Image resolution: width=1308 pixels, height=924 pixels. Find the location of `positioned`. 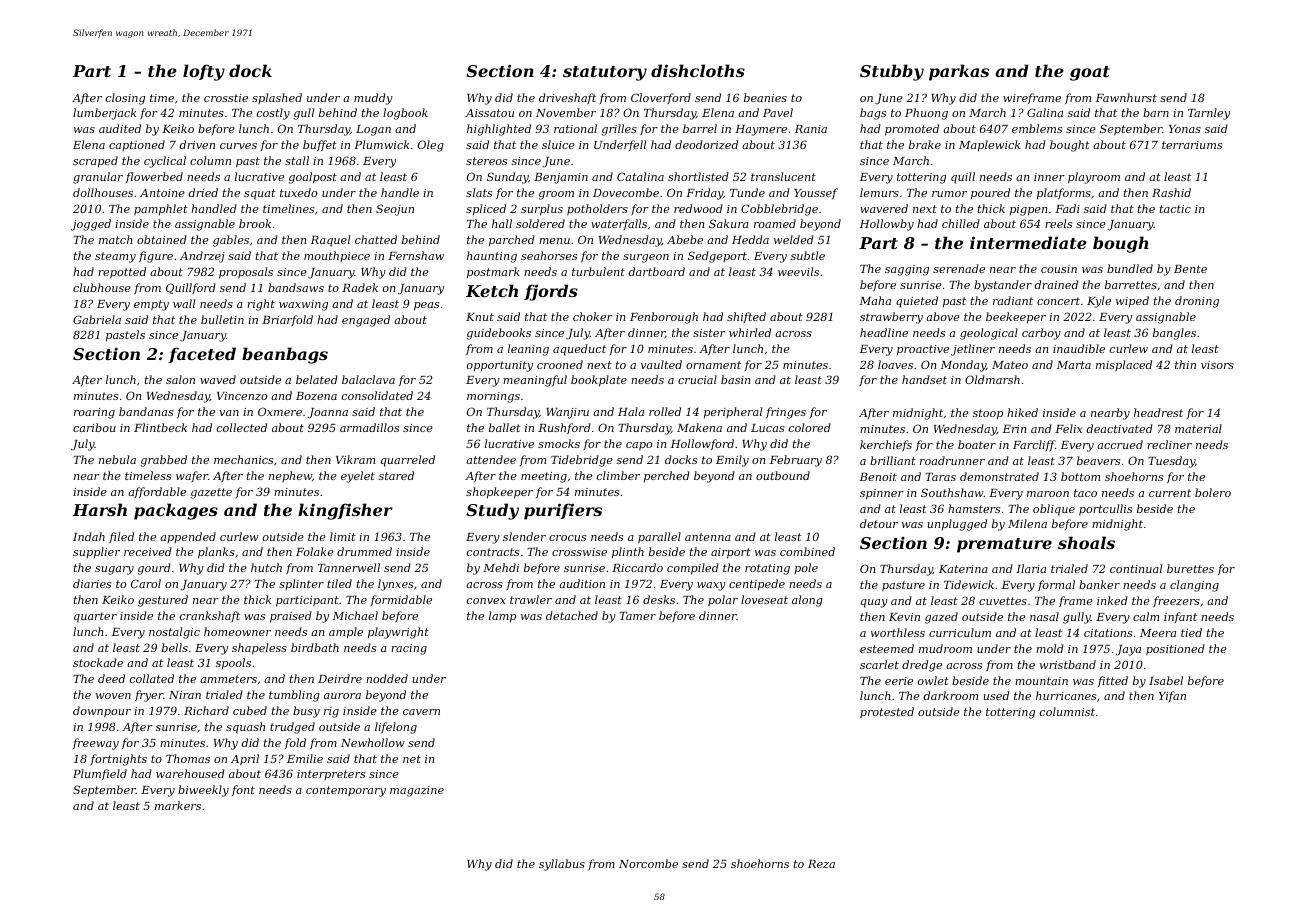

positioned is located at coordinates (1175, 649).
